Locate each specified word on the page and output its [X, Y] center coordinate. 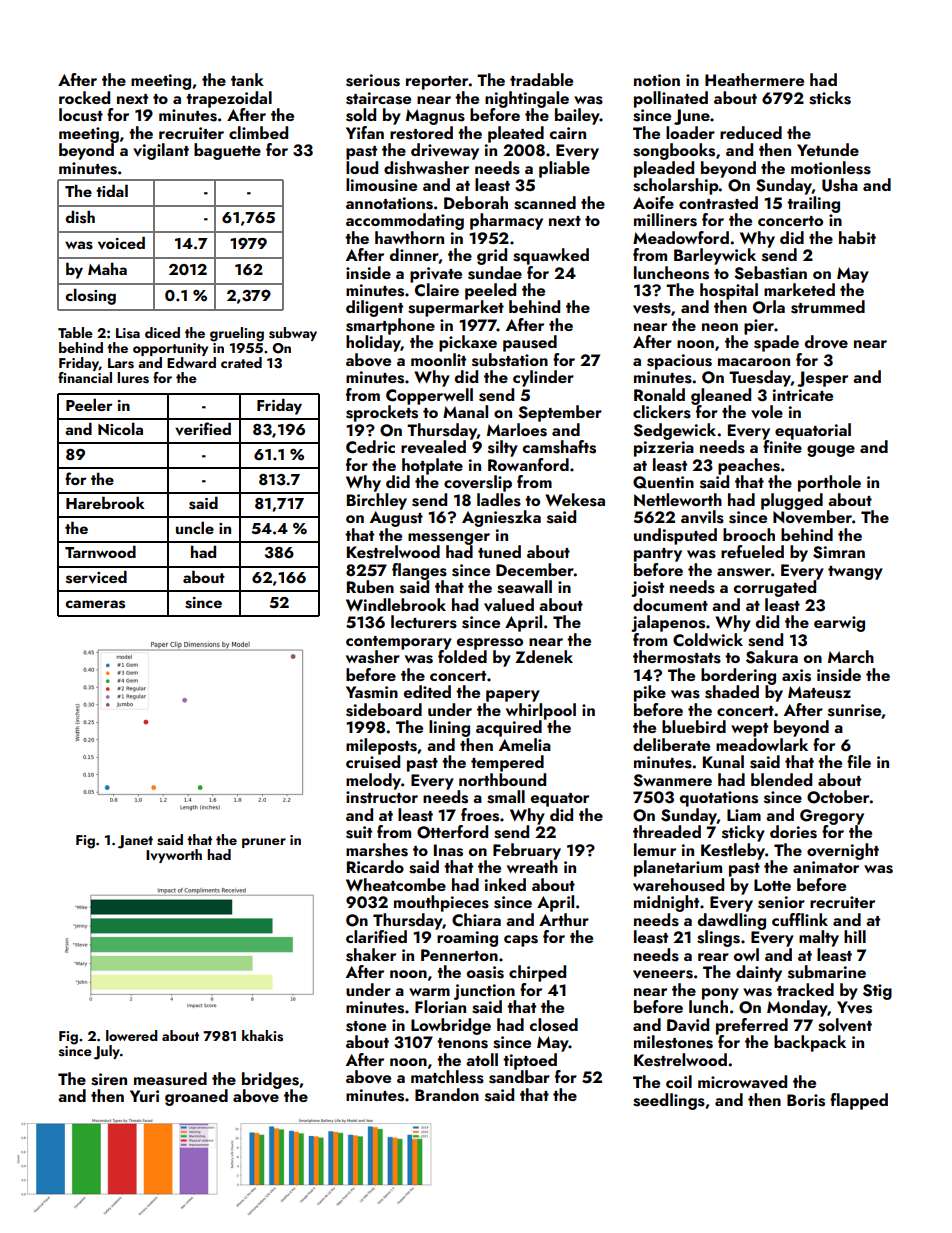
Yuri [144, 1096]
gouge [831, 451]
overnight [843, 851]
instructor [382, 797]
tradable [541, 79]
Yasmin [372, 692]
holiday [373, 343]
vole [767, 412]
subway [293, 334]
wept [749, 730]
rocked [84, 97]
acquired [509, 728]
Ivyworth [174, 856]
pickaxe [468, 343]
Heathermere [754, 79]
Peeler [89, 404]
